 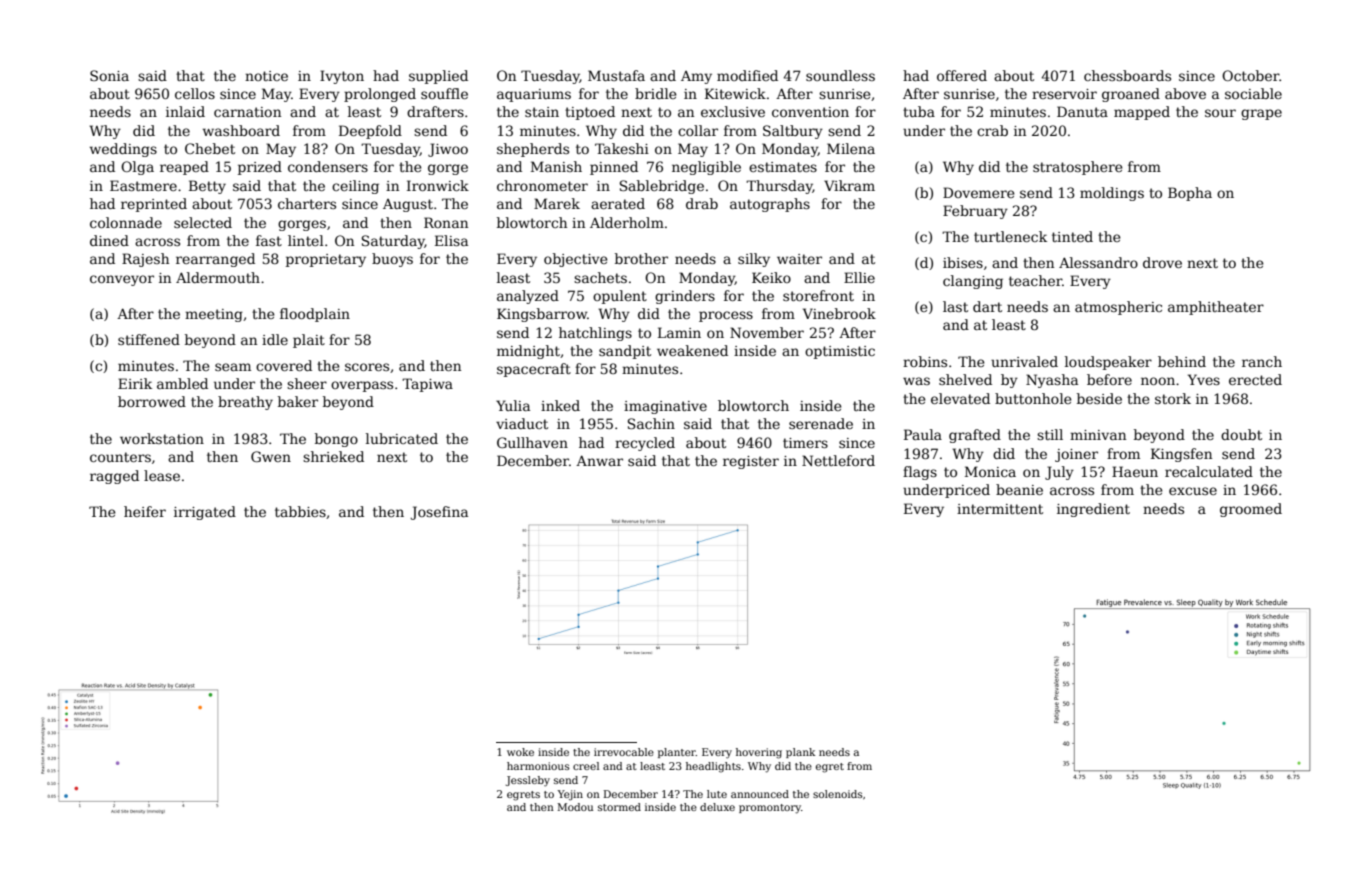 What do you see at coordinates (1000, 509) in the screenshot?
I see `intermittent` at bounding box center [1000, 509].
